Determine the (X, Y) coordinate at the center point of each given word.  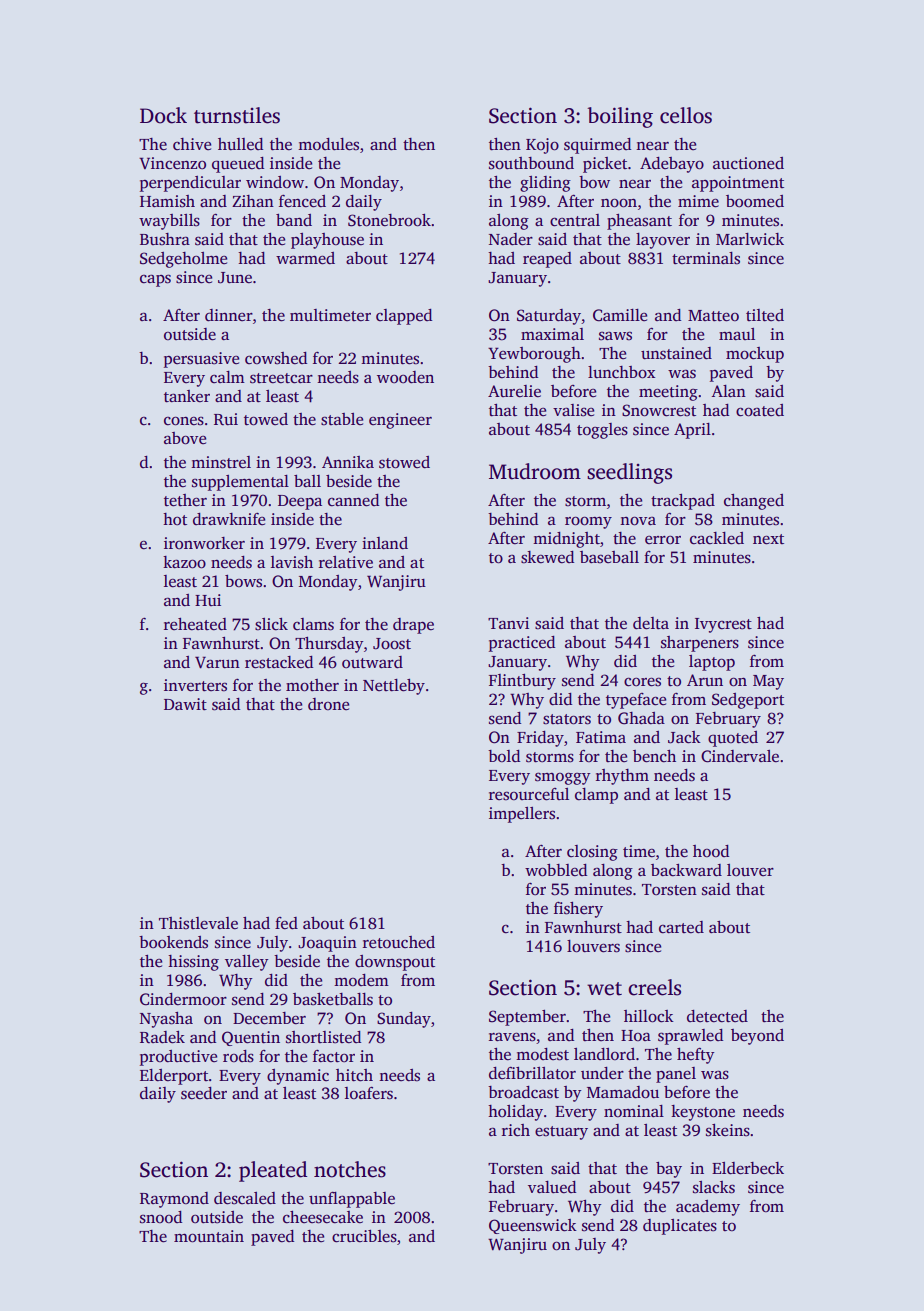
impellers (522, 815)
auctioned (748, 163)
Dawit (185, 704)
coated (760, 410)
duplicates (680, 1227)
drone (328, 704)
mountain (209, 1236)
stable (342, 419)
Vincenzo (172, 163)
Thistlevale (198, 923)
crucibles (364, 1236)
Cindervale (740, 756)
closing (592, 853)
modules (328, 144)
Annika (348, 462)
